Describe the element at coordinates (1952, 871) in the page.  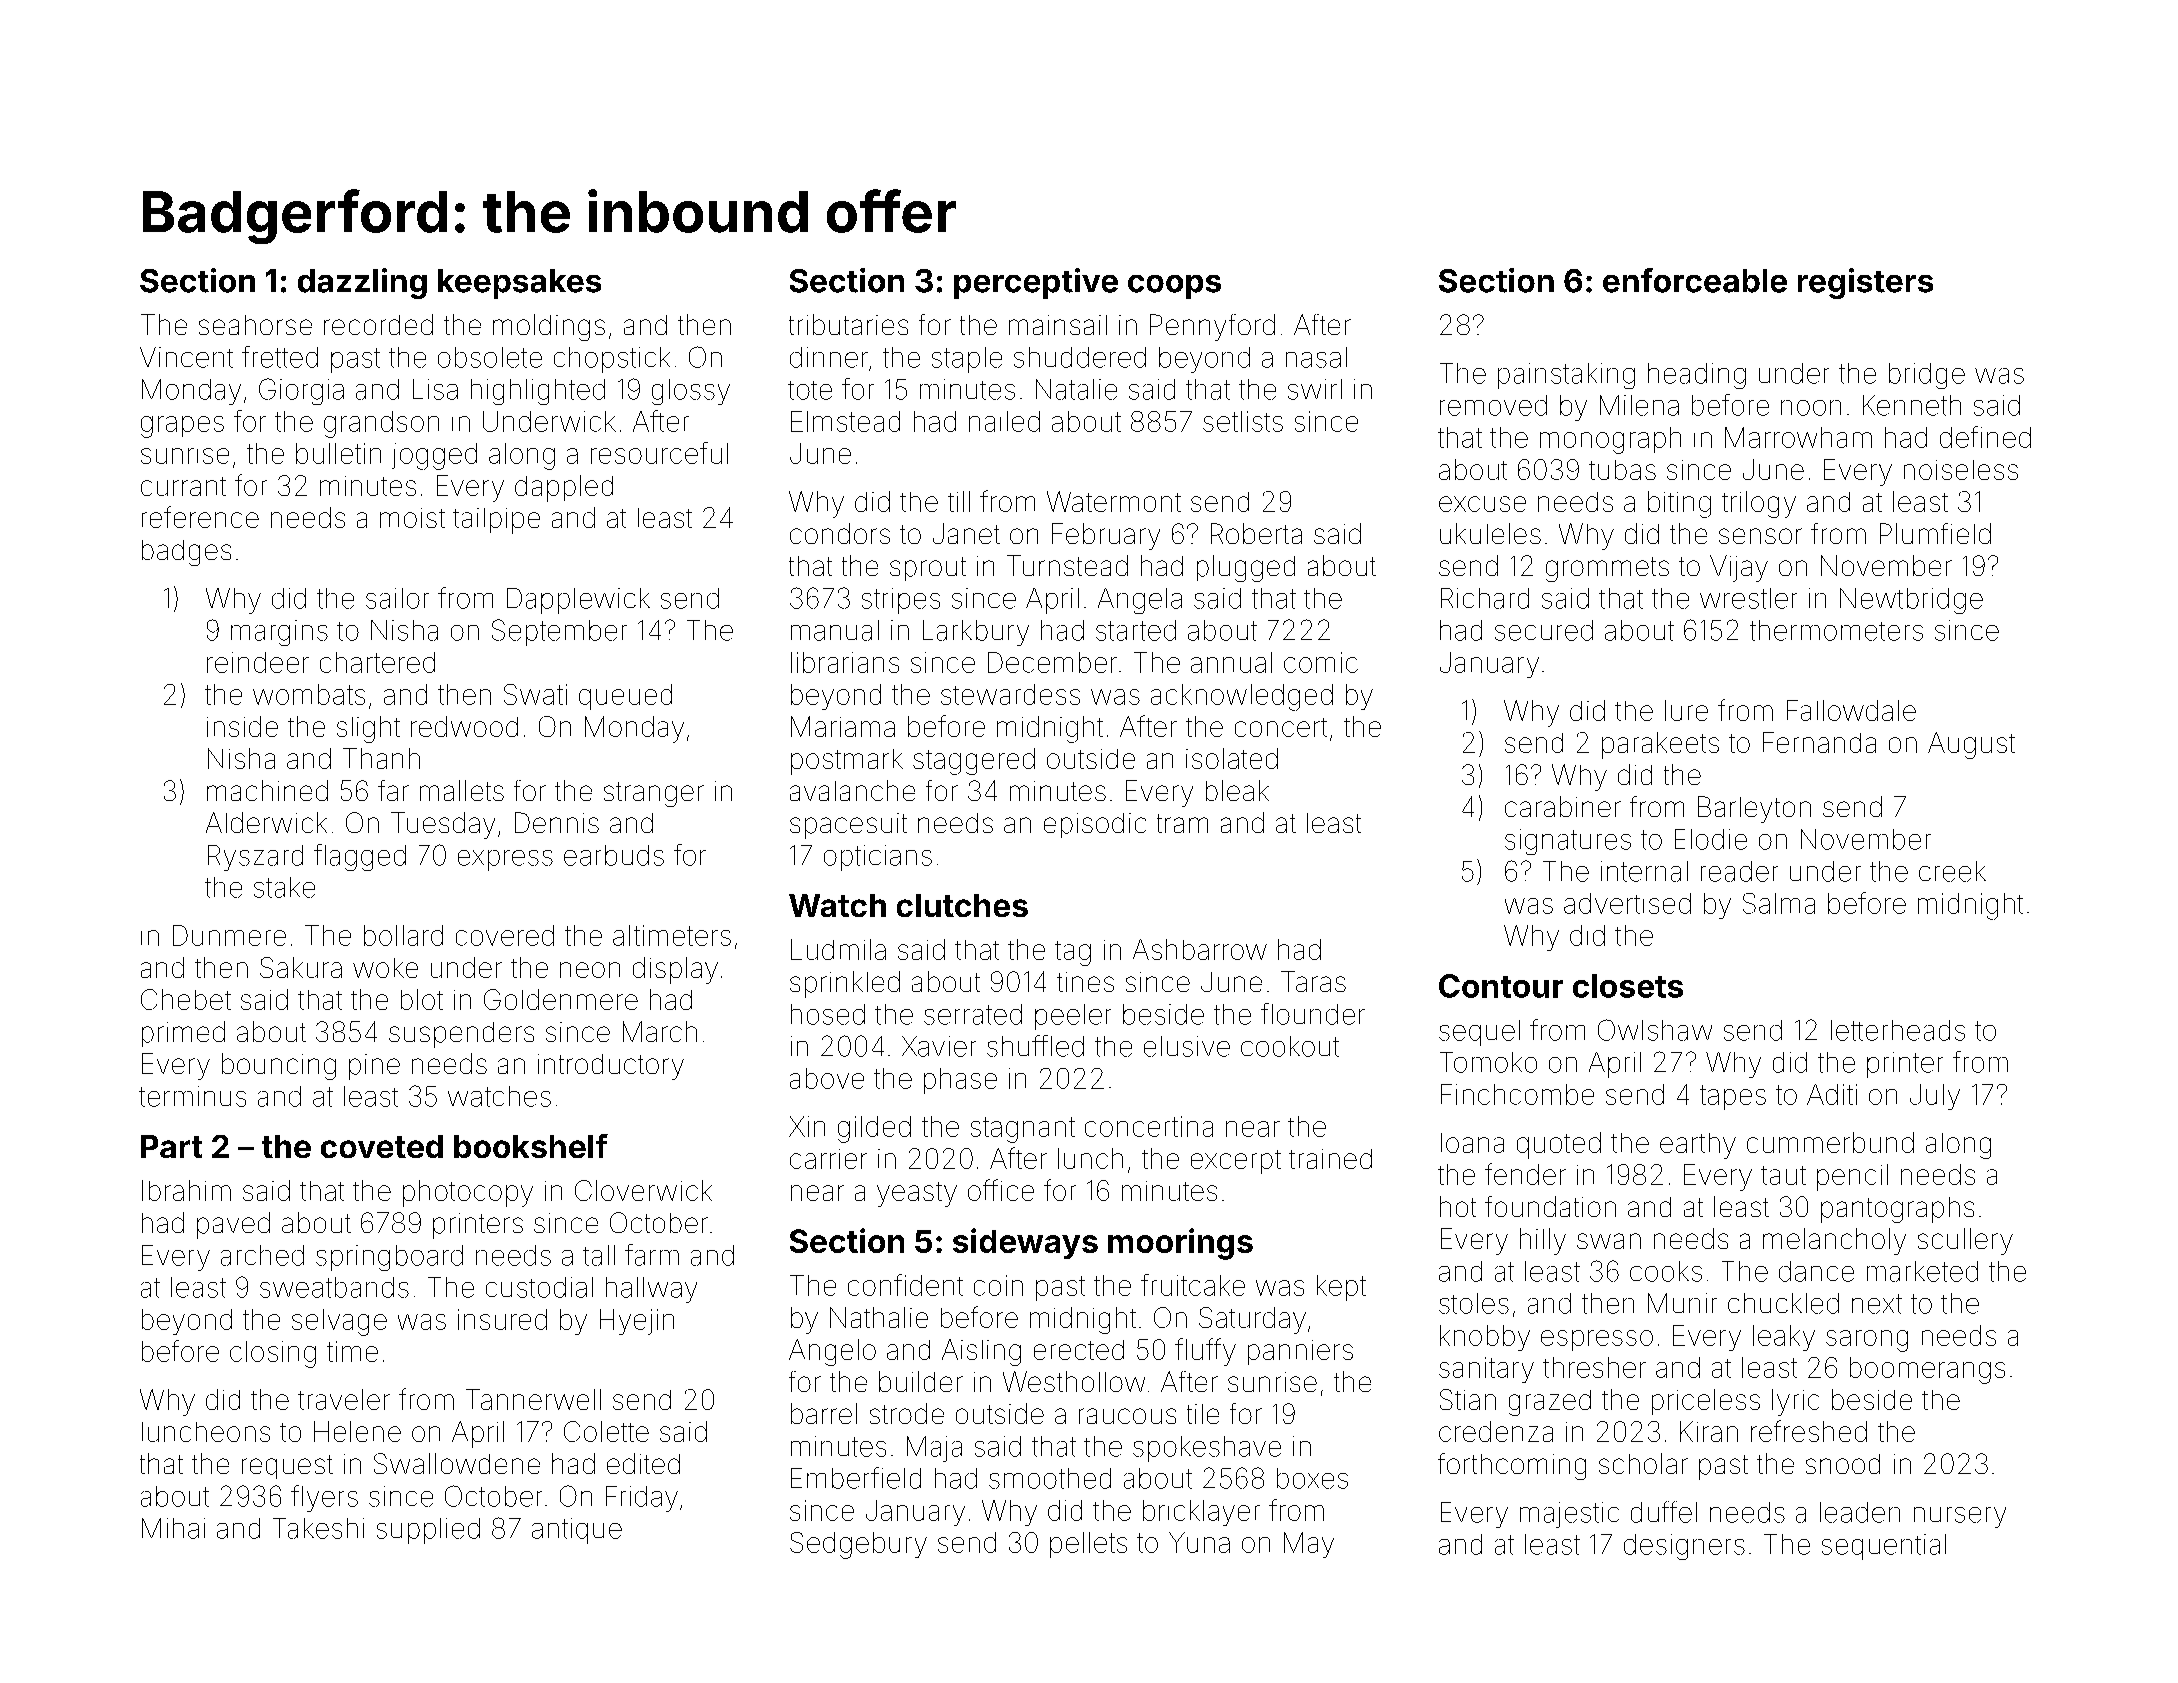
I see `creek` at that location.
